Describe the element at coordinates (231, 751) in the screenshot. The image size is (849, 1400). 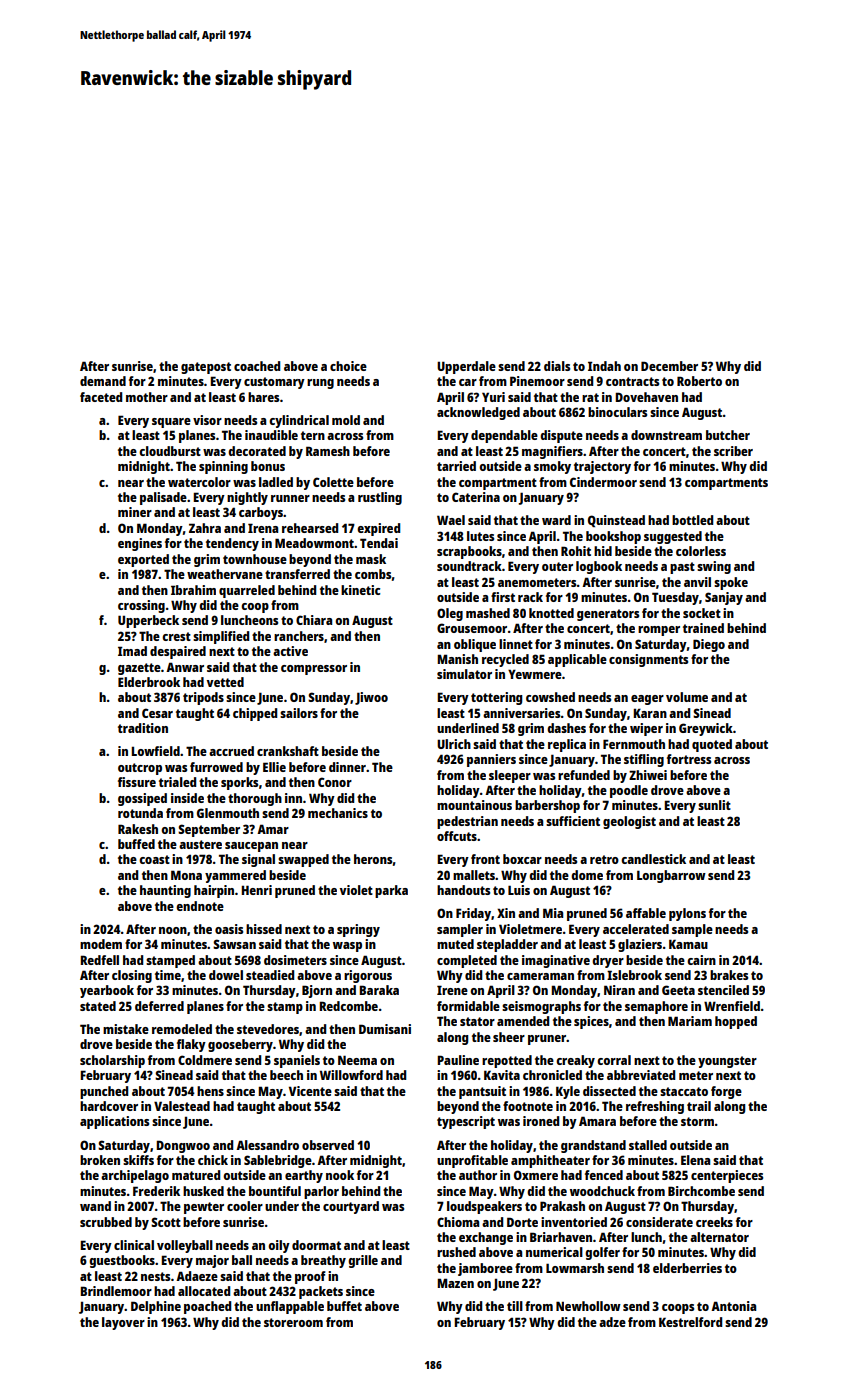
I see `accrued` at that location.
